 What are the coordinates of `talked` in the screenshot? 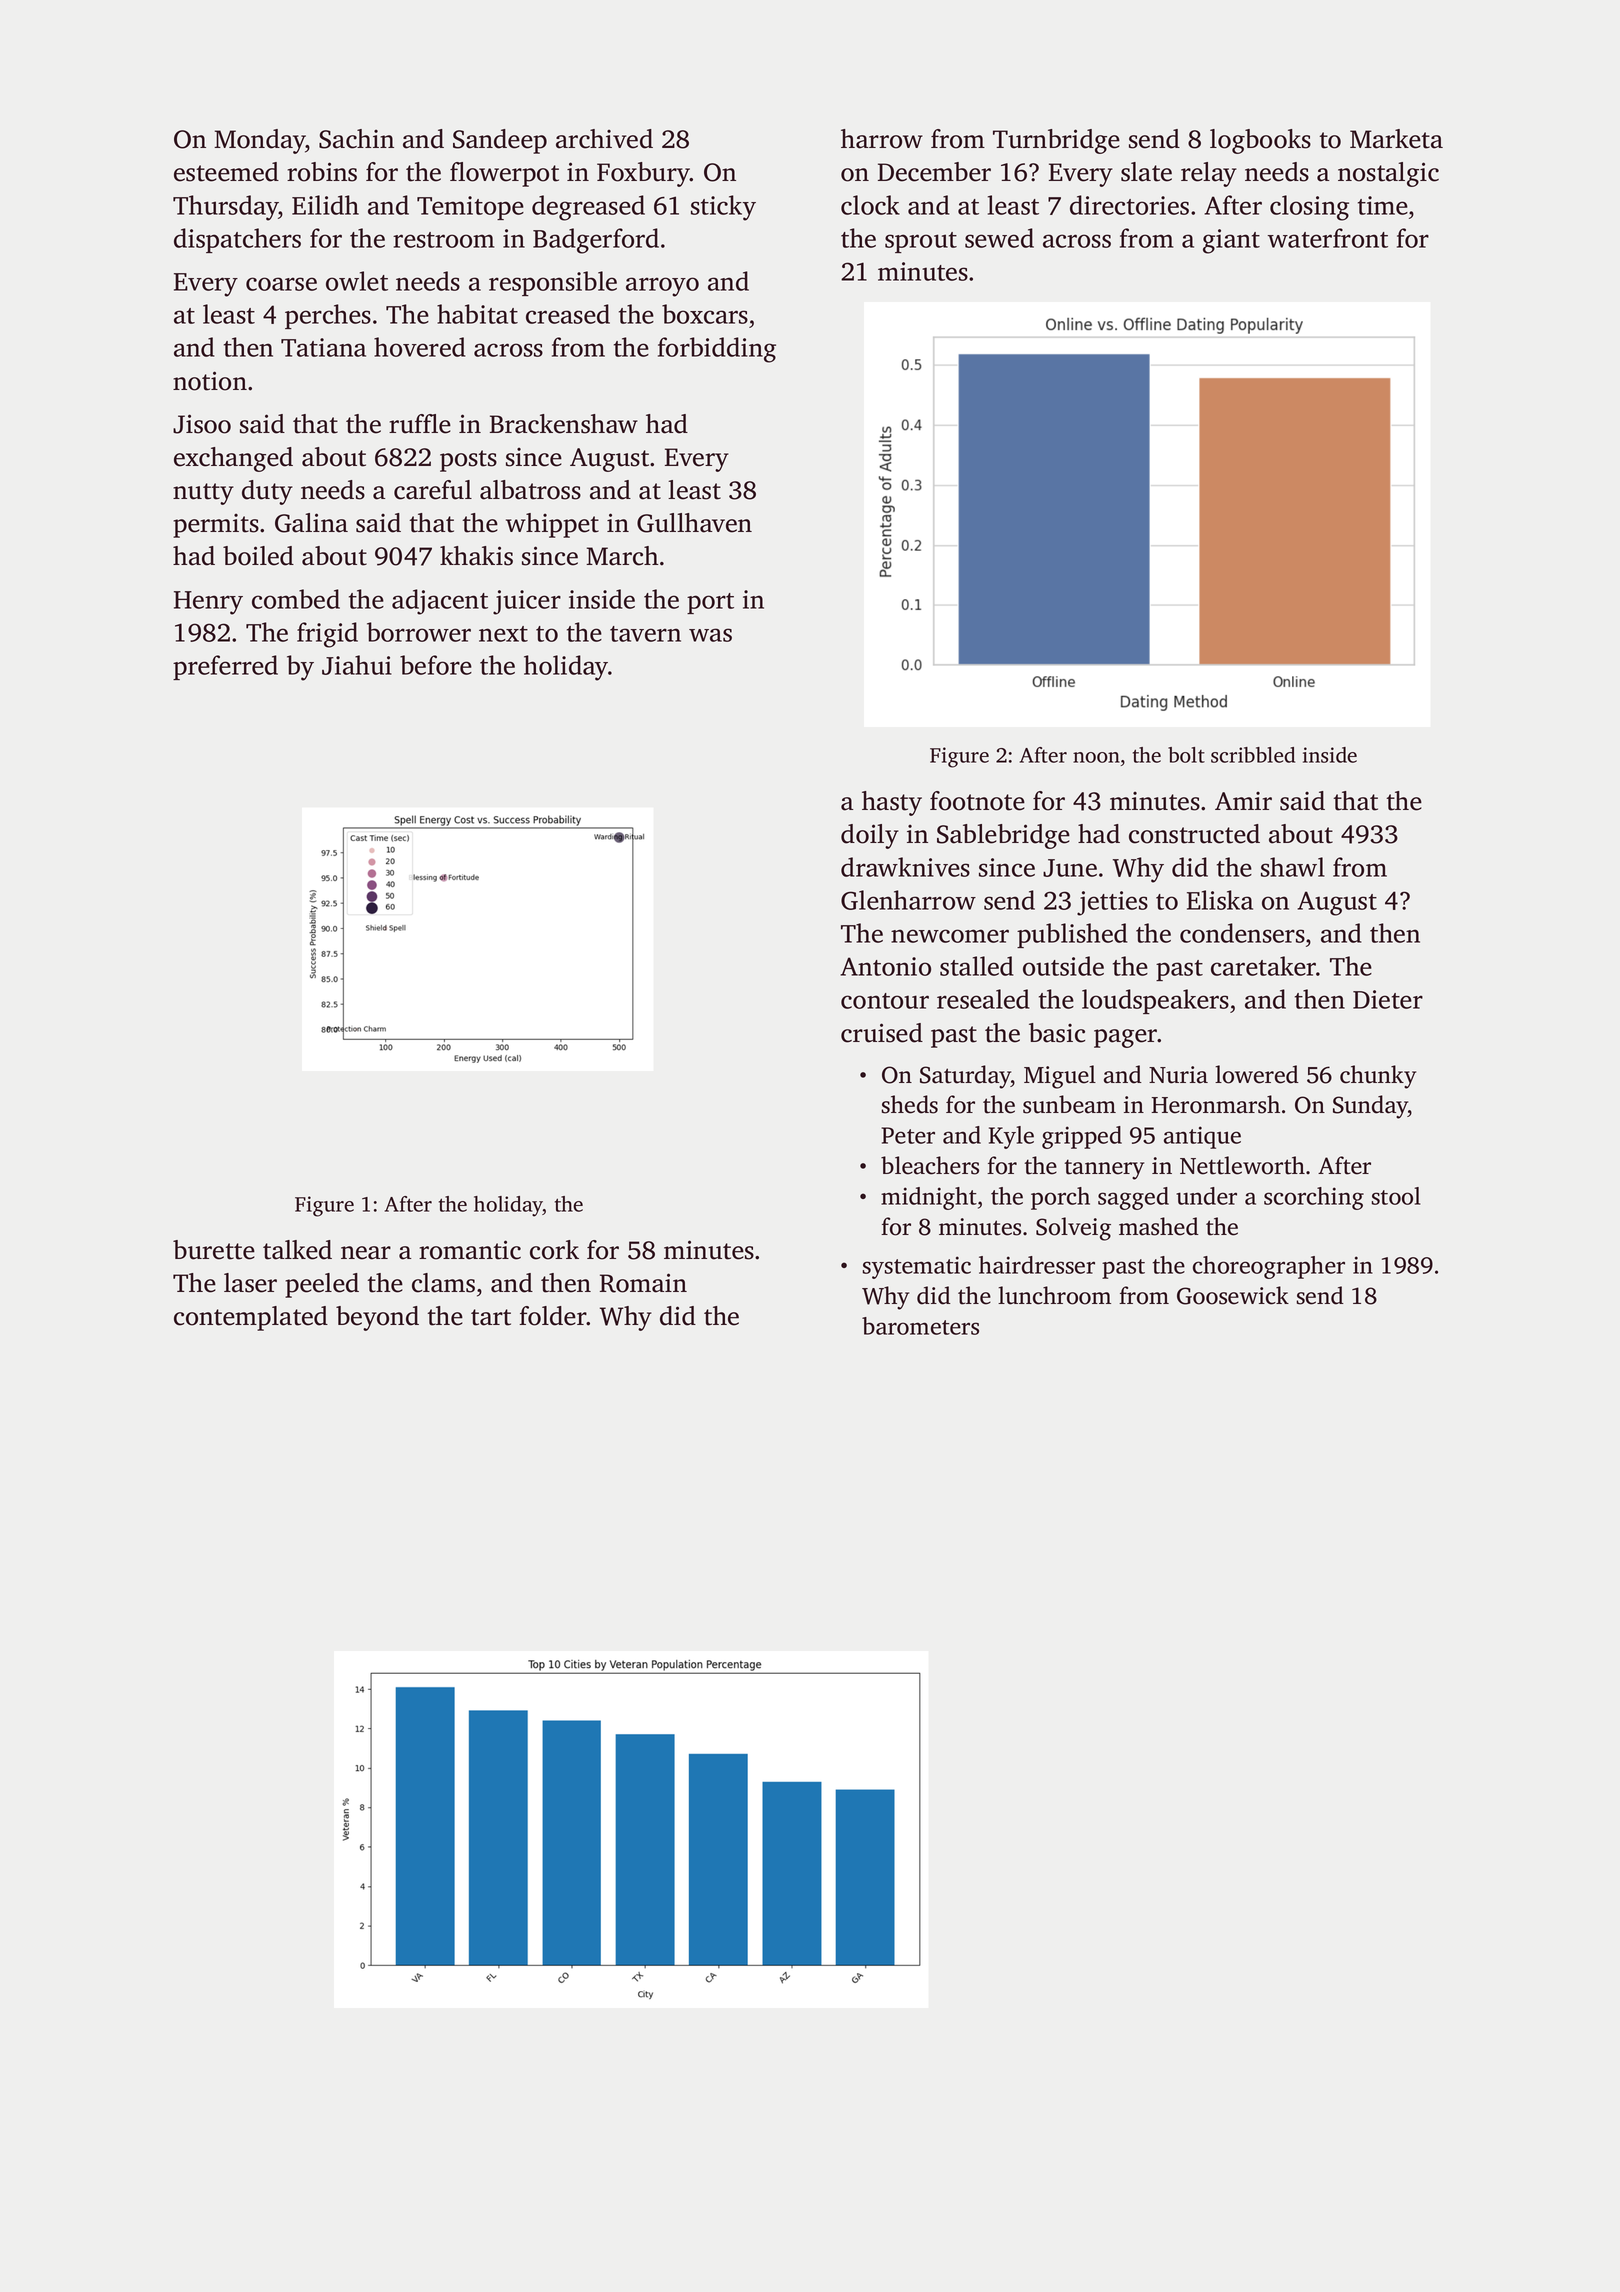 It's located at (297, 1250).
